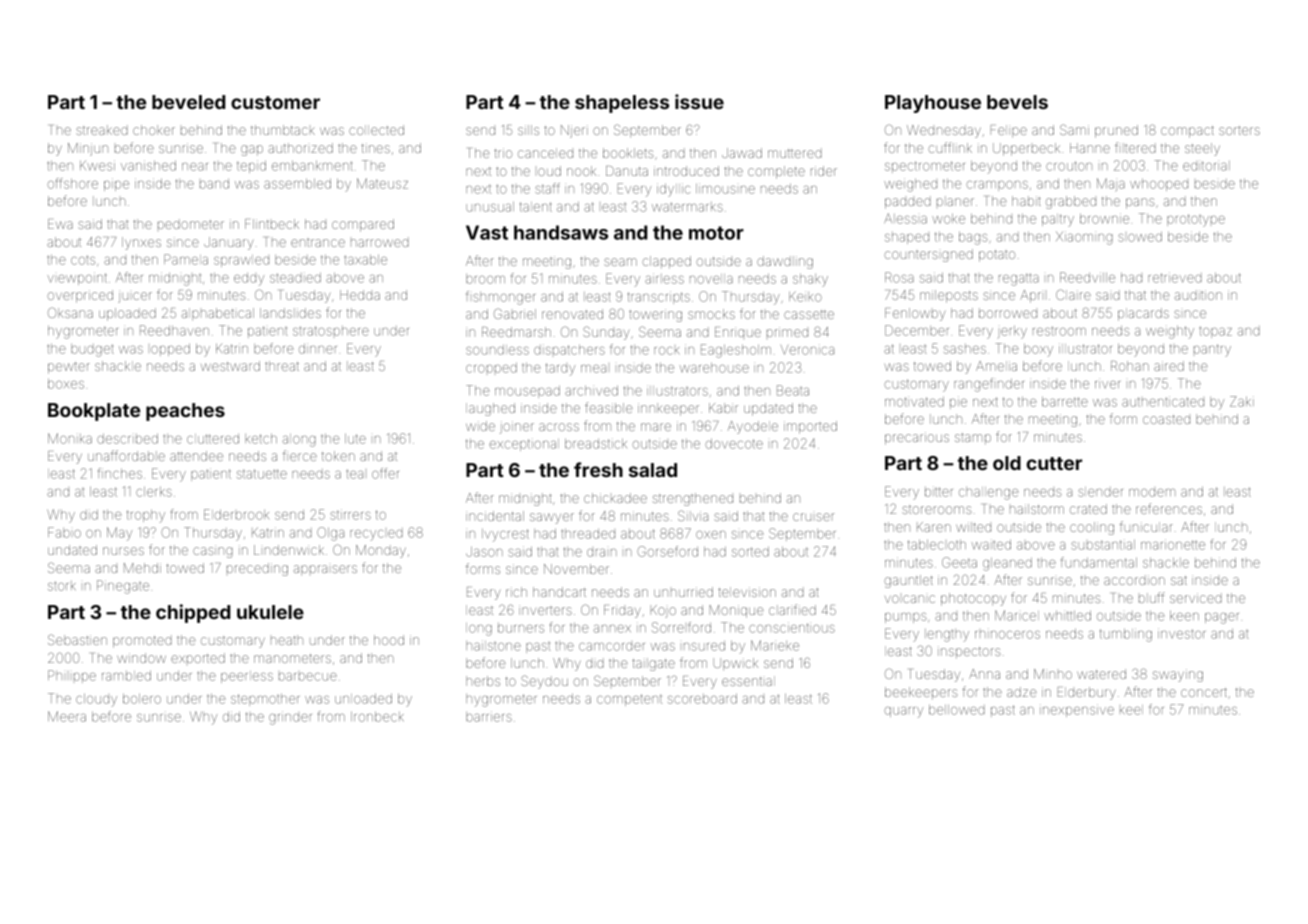  Describe the element at coordinates (283, 130) in the screenshot. I see `thumbtack` at that location.
